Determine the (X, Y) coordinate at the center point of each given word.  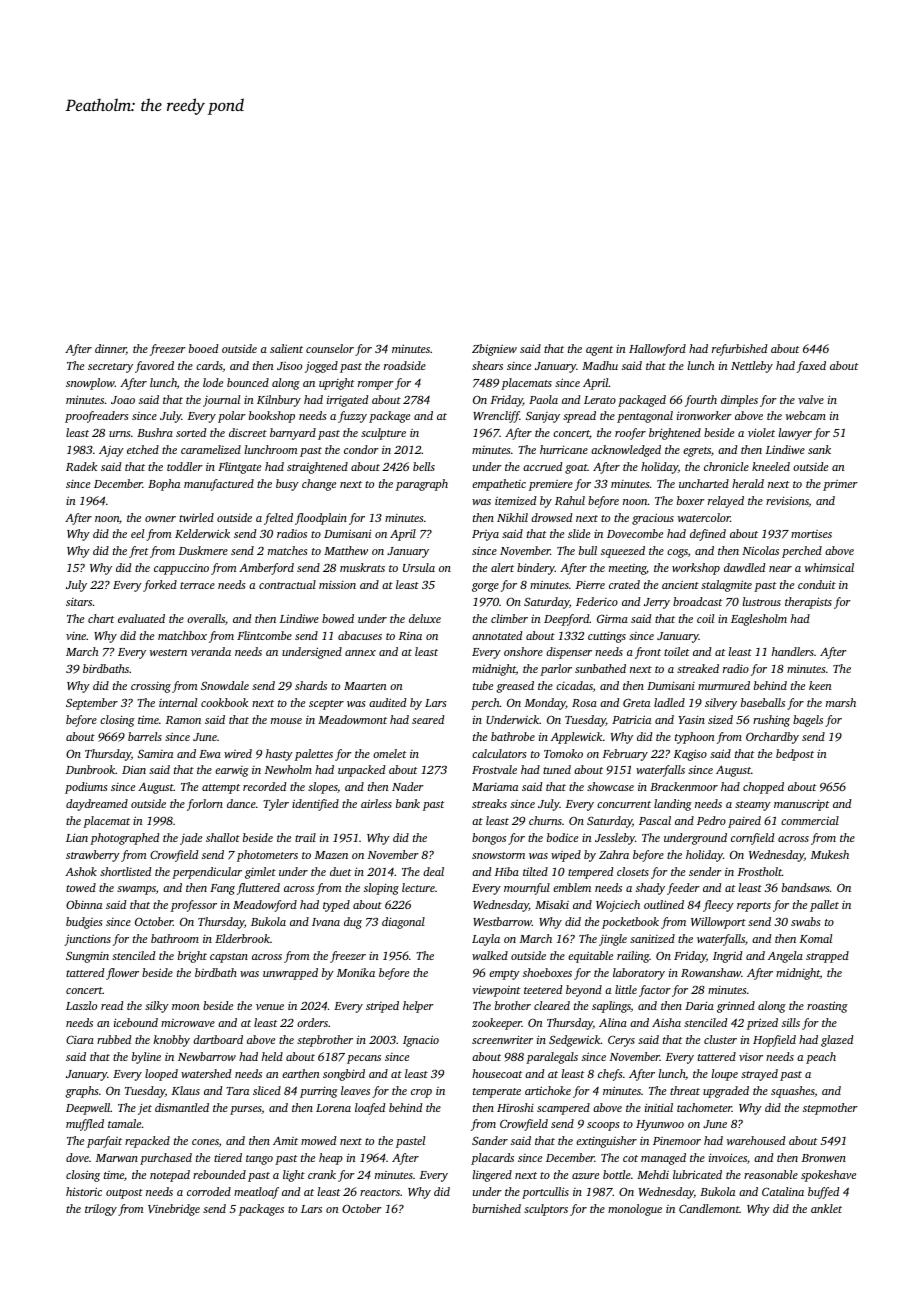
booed (203, 348)
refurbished (739, 350)
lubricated (697, 1174)
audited (387, 702)
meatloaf (256, 1193)
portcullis (545, 1193)
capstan (229, 958)
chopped (763, 788)
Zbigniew (494, 350)
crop (421, 1093)
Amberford (266, 569)
